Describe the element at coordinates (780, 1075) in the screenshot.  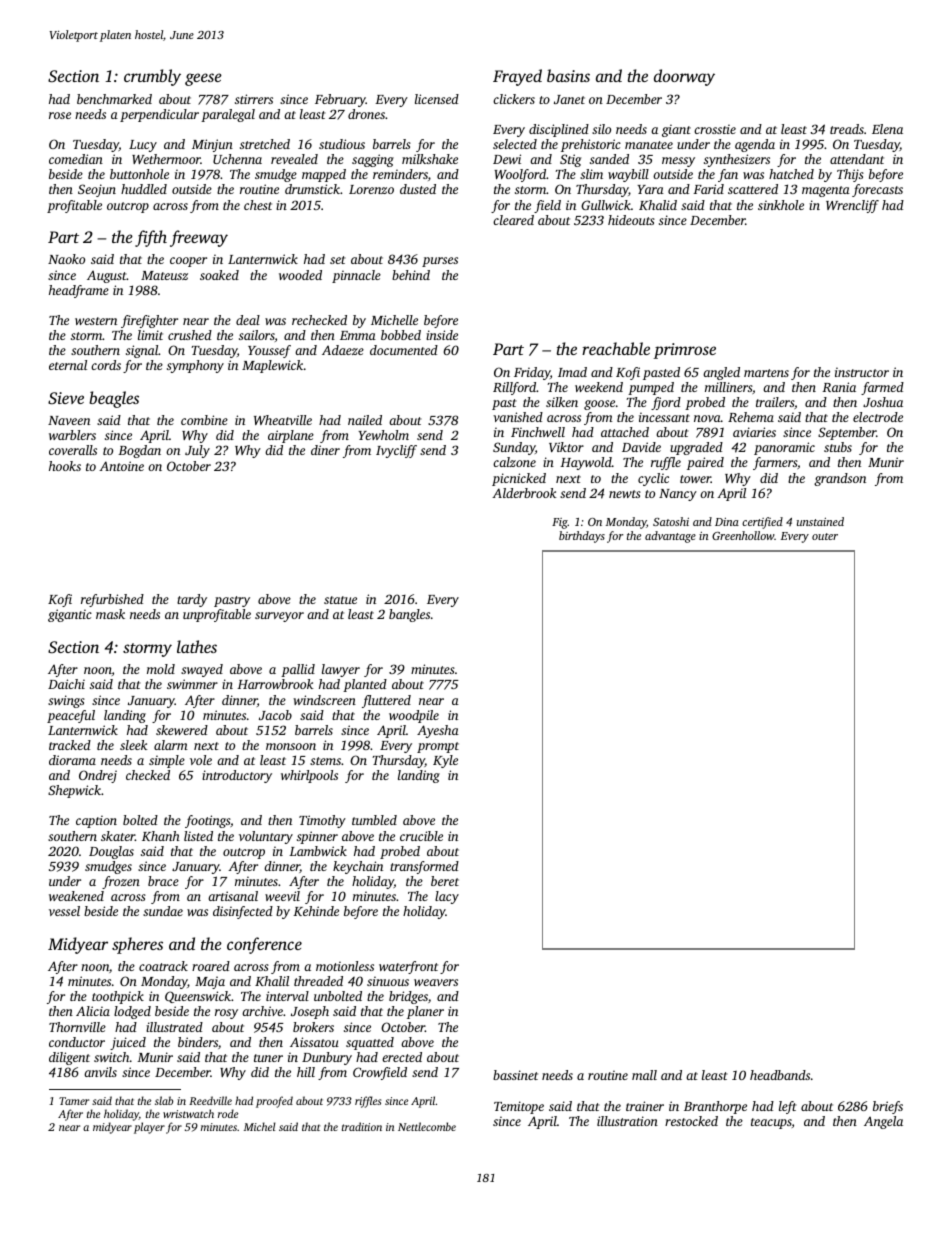
I see `headbands` at that location.
